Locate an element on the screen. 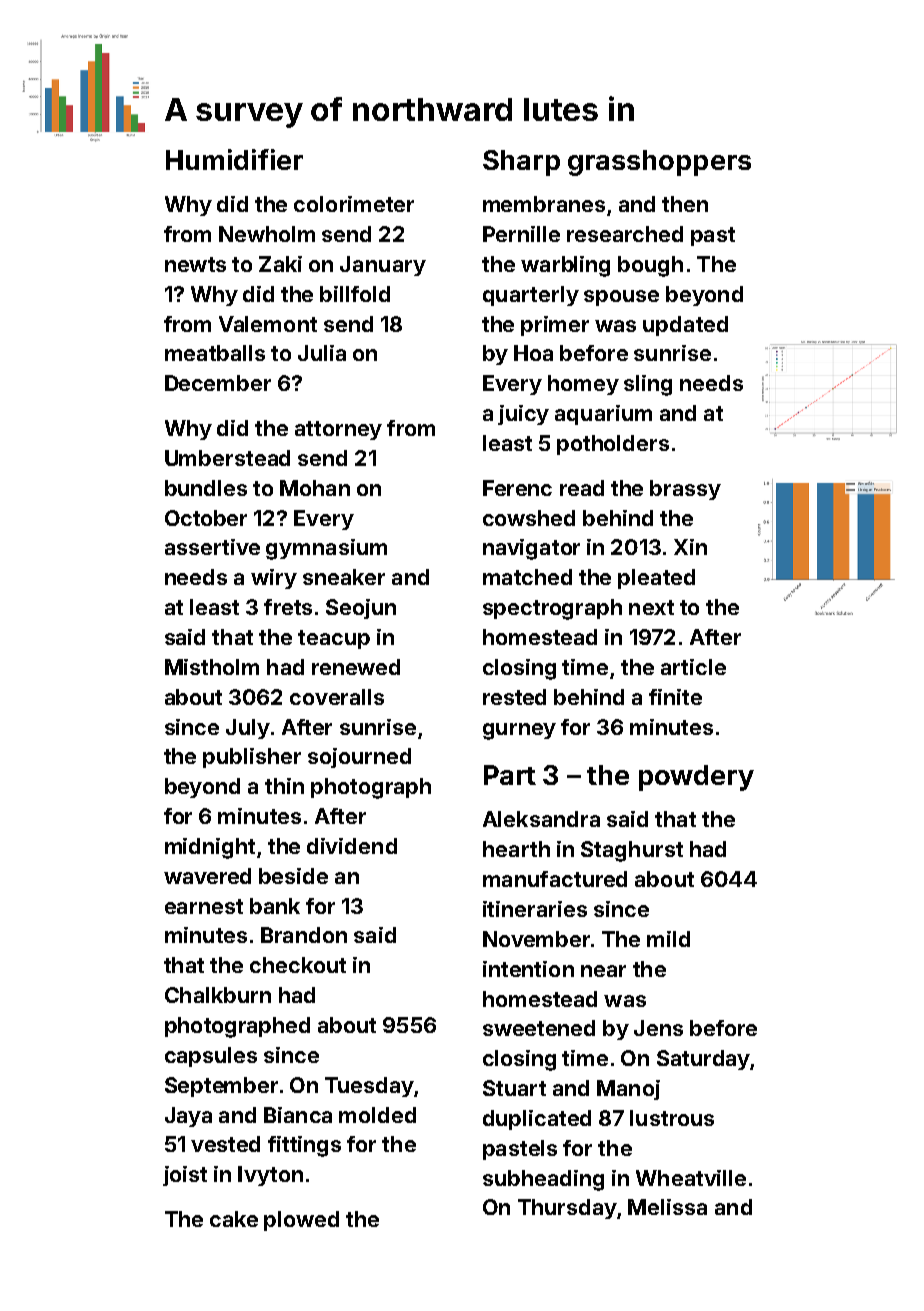 The height and width of the screenshot is (1311, 924). brassy is located at coordinates (685, 490).
